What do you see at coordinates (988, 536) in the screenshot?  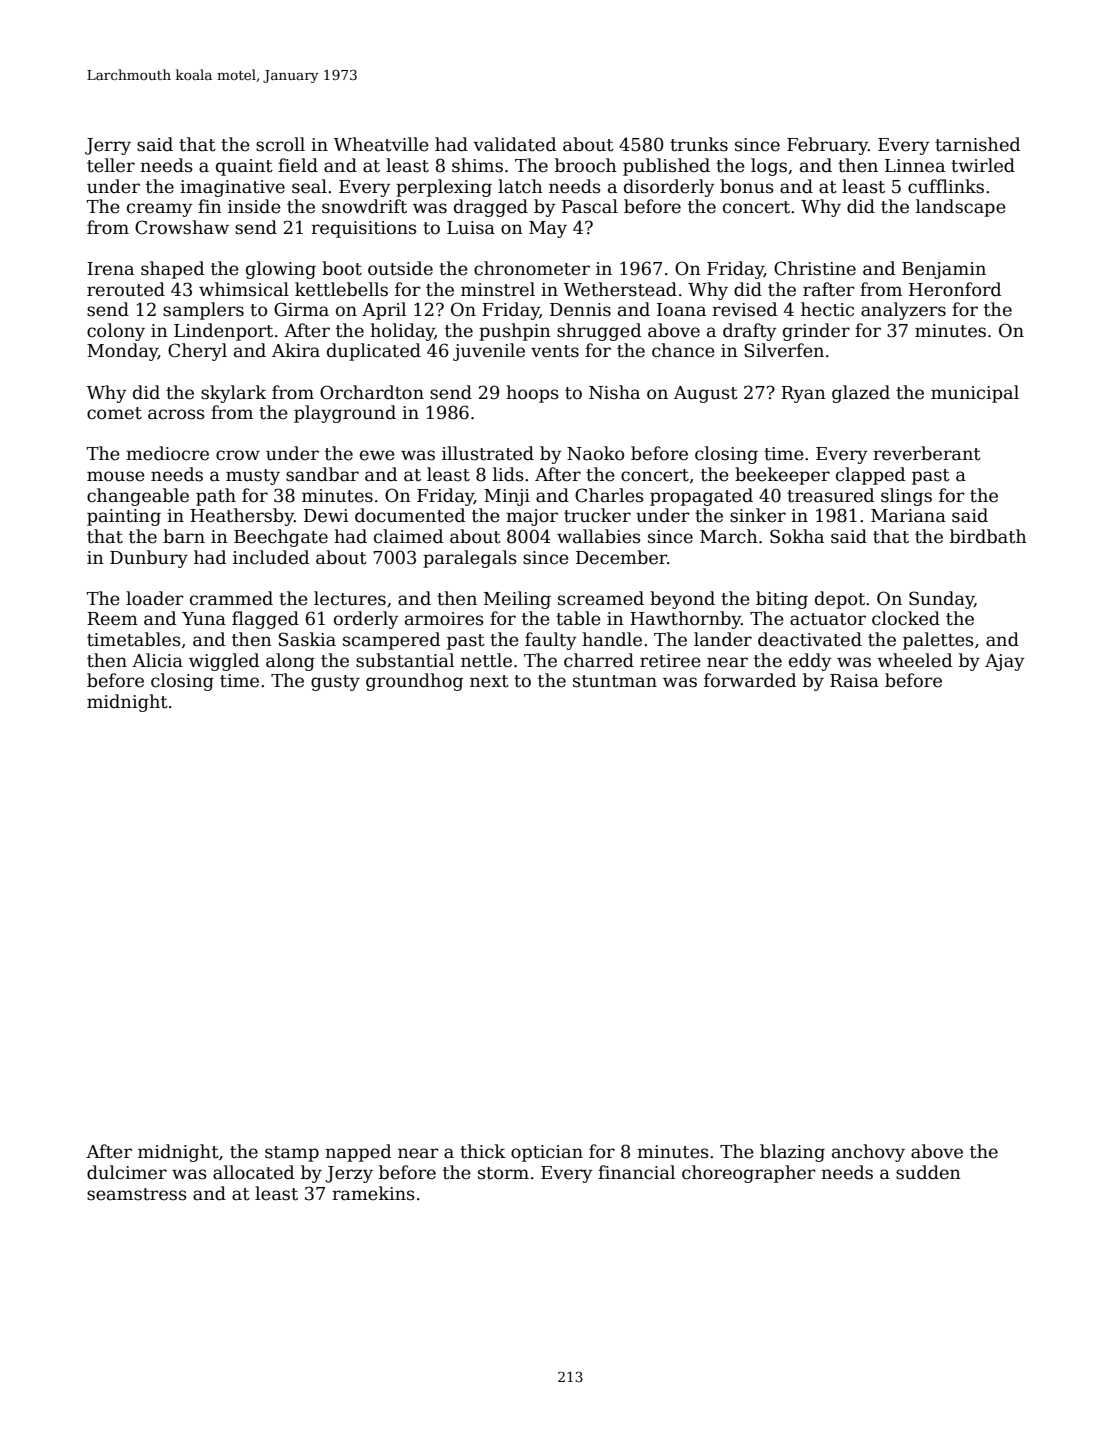 I see `birdbath` at bounding box center [988, 536].
